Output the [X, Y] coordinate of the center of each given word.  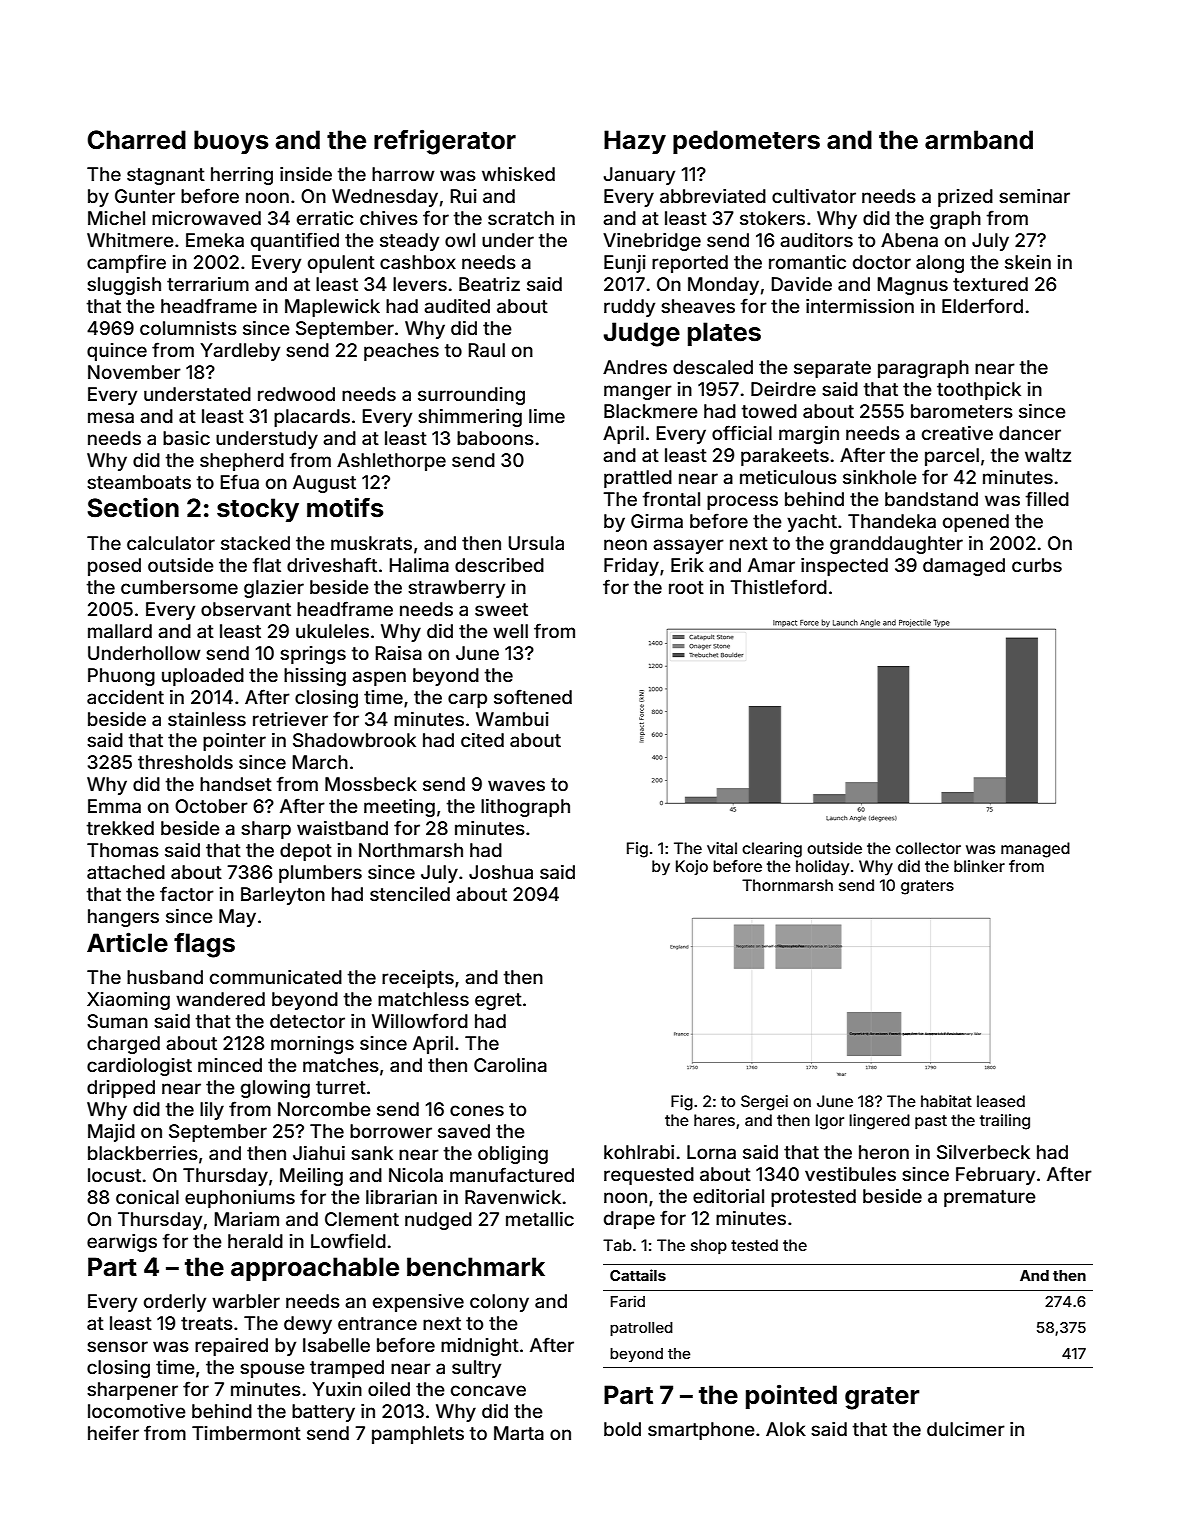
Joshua [501, 872]
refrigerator [445, 142]
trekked [120, 828]
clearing [772, 850]
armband [979, 140]
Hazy [635, 142]
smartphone [701, 1431]
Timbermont [246, 1433]
